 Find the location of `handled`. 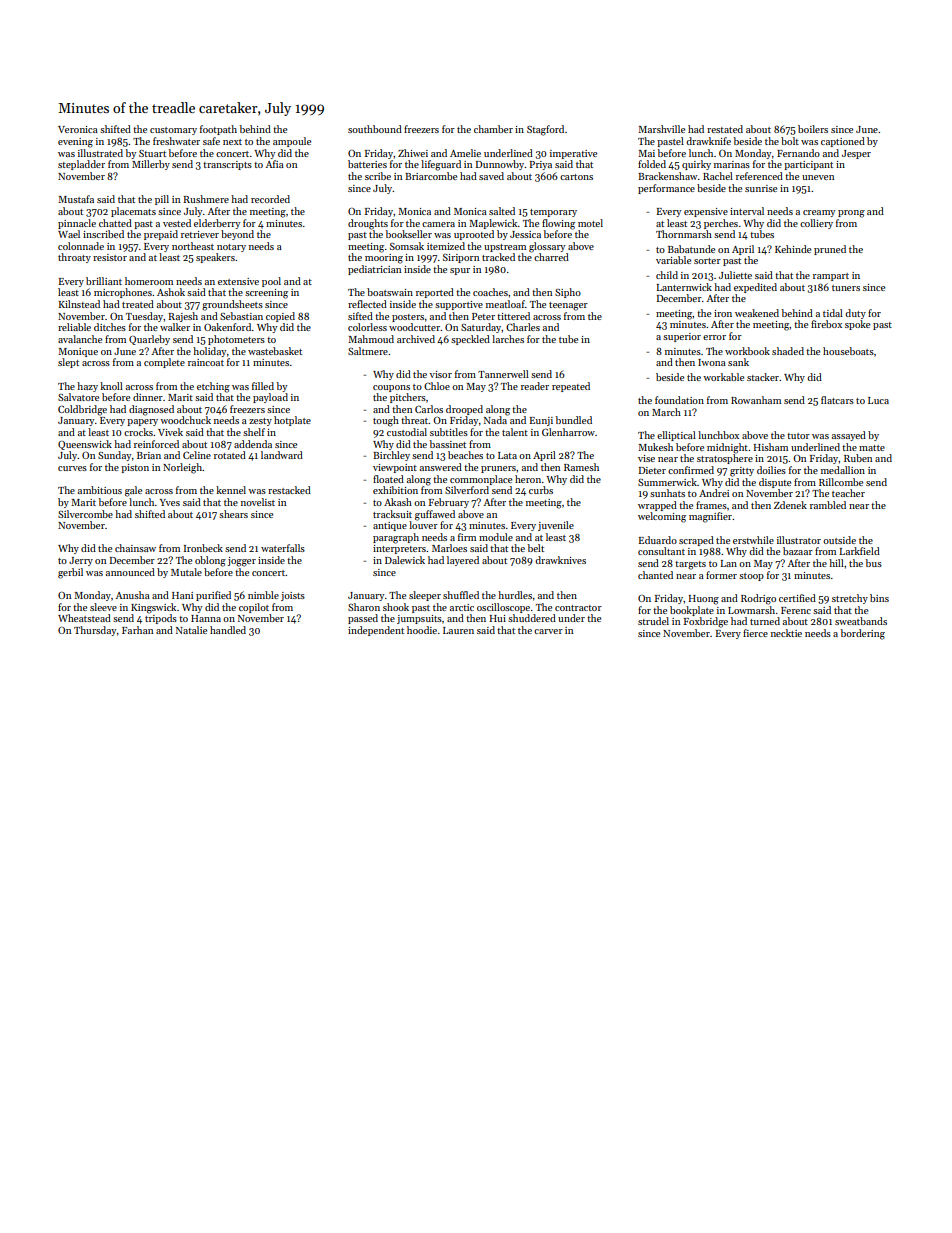

handled is located at coordinates (228, 630).
